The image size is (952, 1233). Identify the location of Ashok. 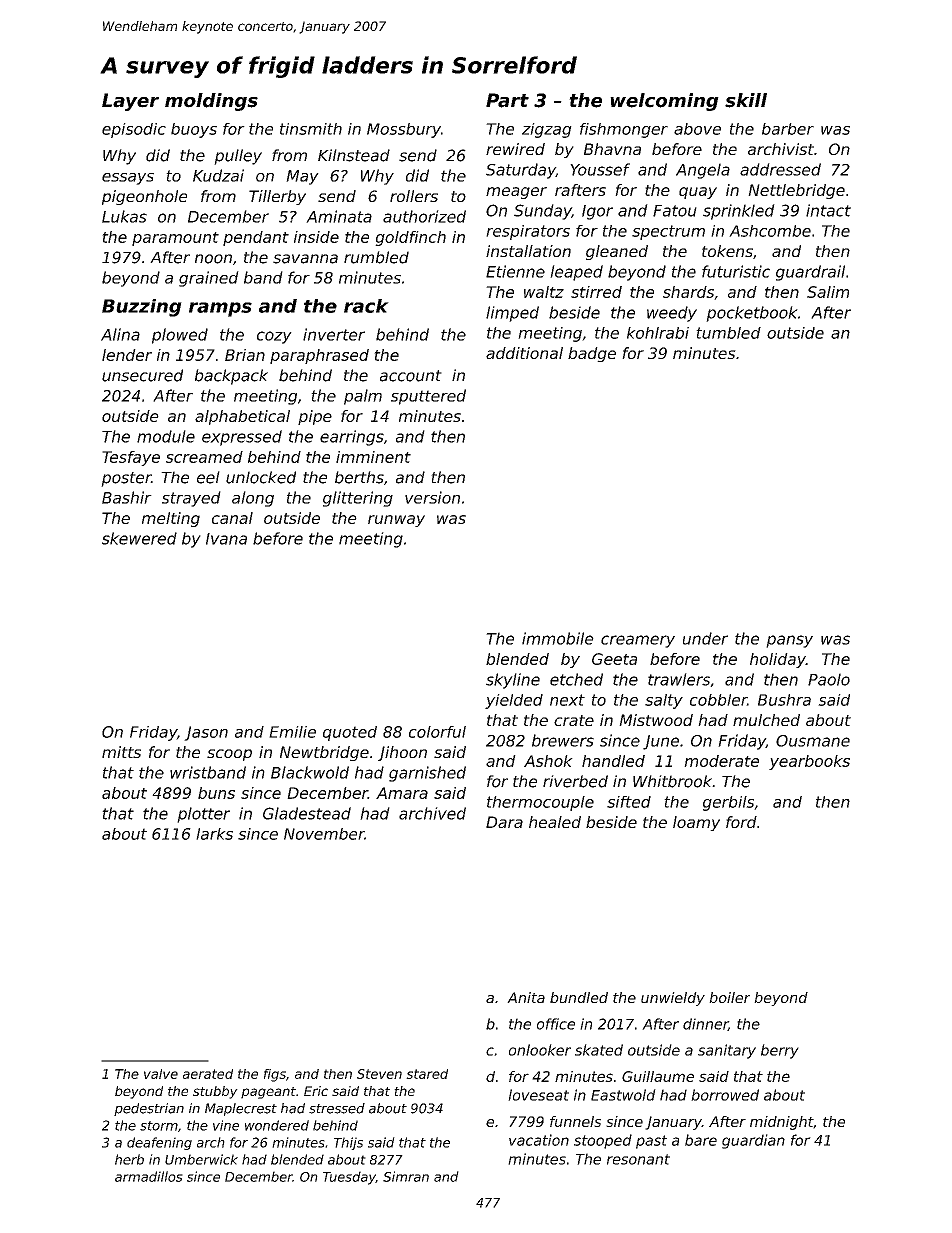
(548, 761).
